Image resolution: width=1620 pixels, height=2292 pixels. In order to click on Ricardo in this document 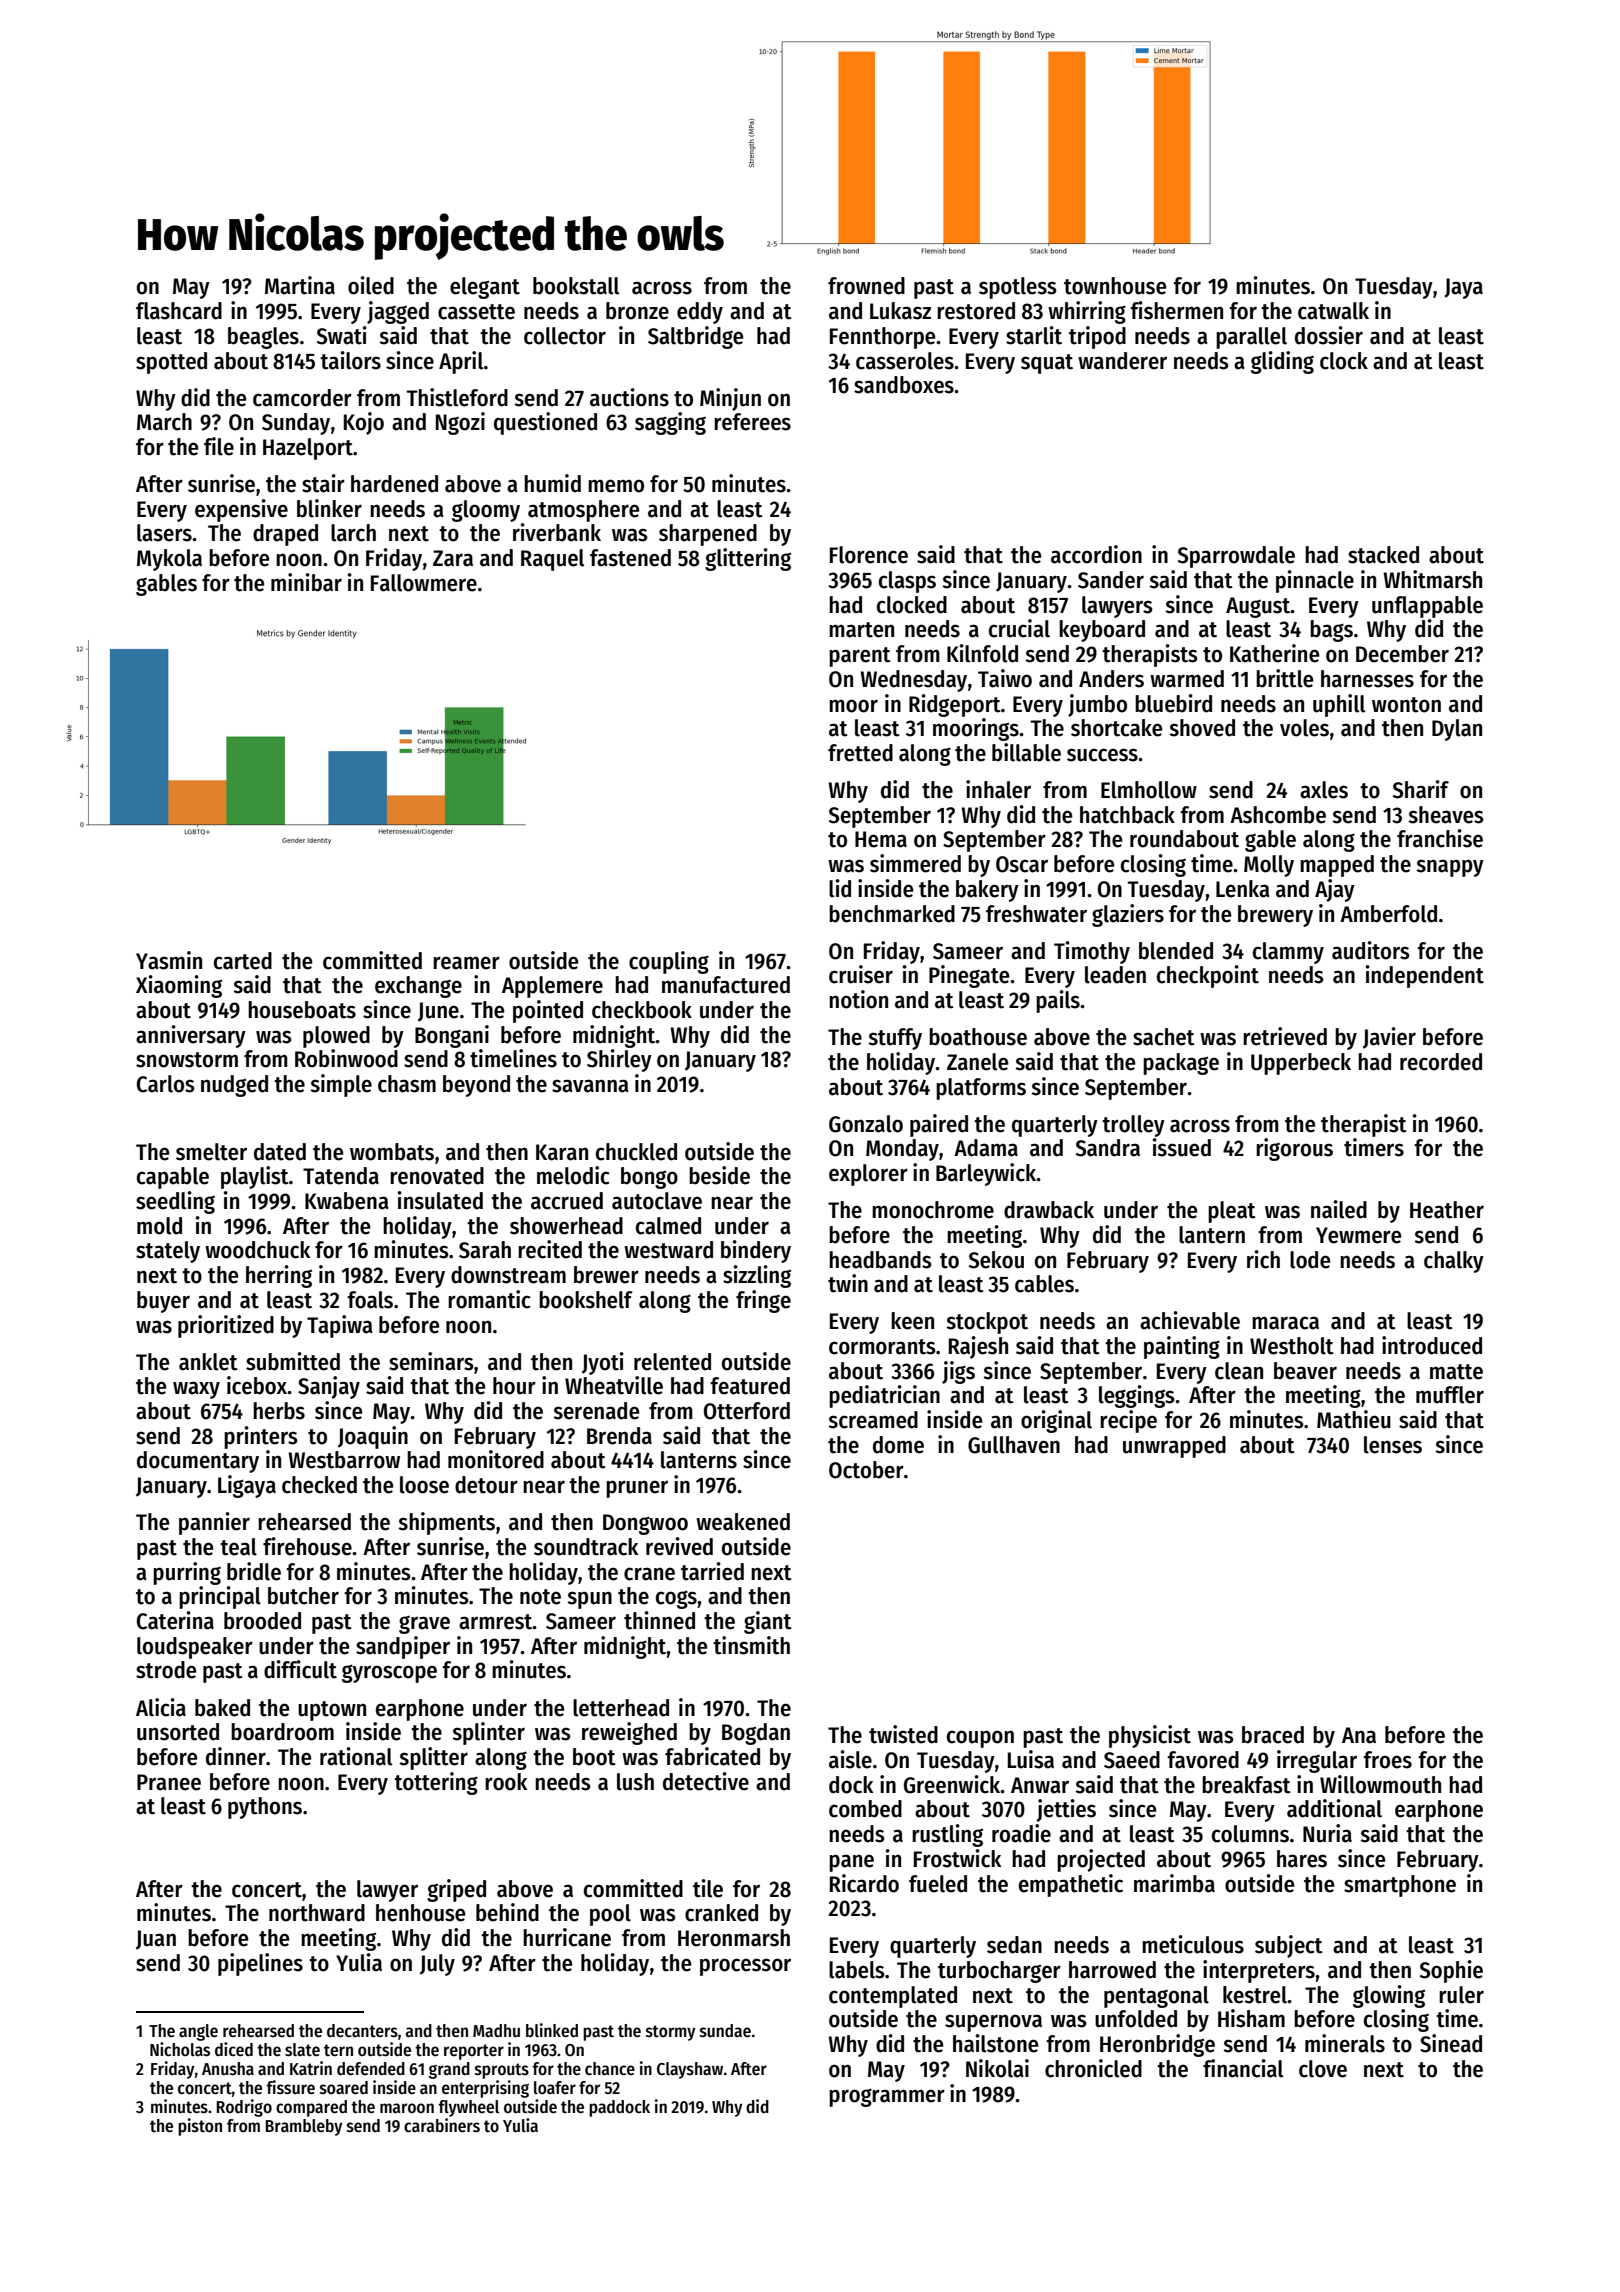, I will do `click(864, 1883)`.
